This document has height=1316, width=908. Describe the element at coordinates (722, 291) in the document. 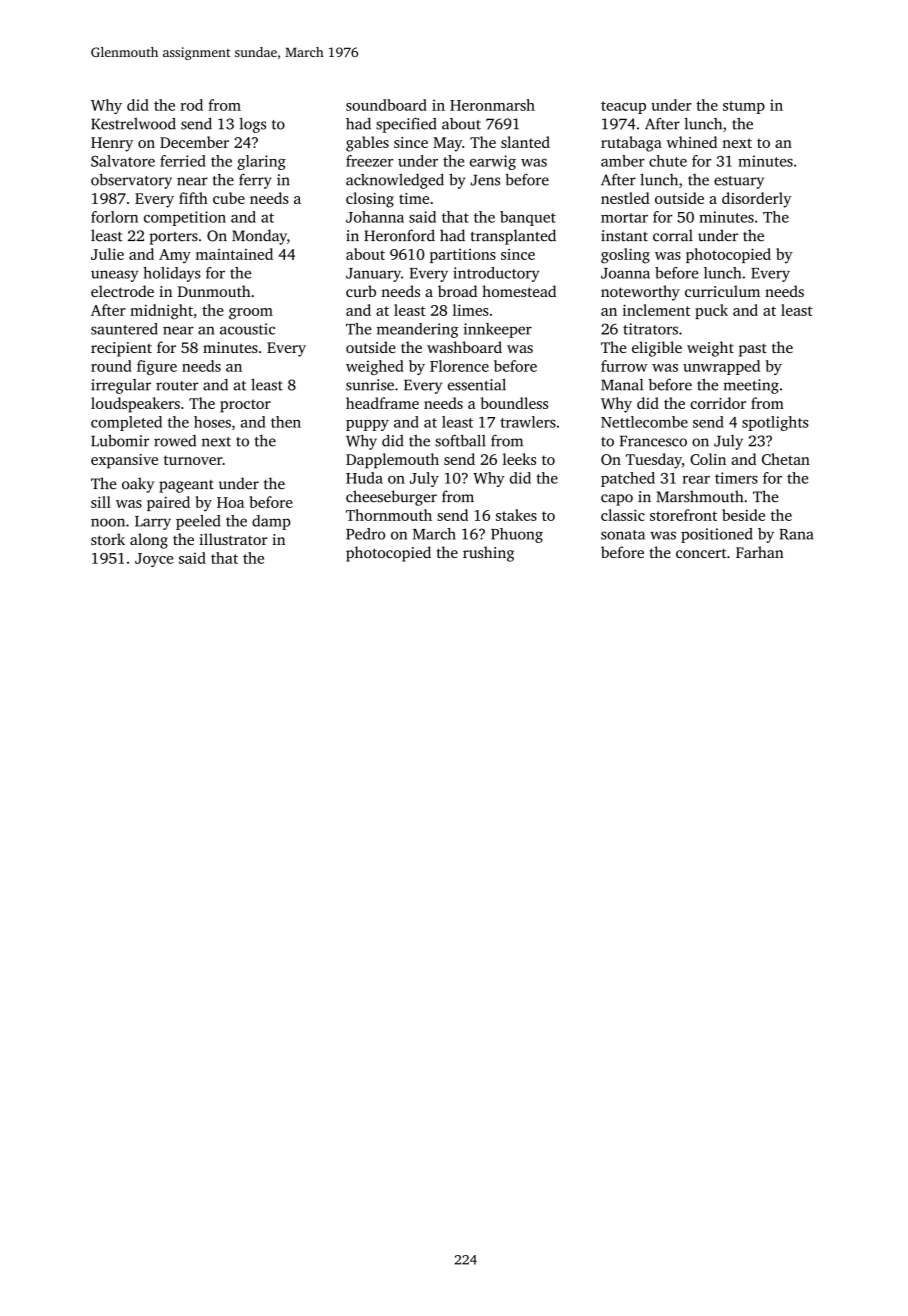

I see `curriculum` at that location.
